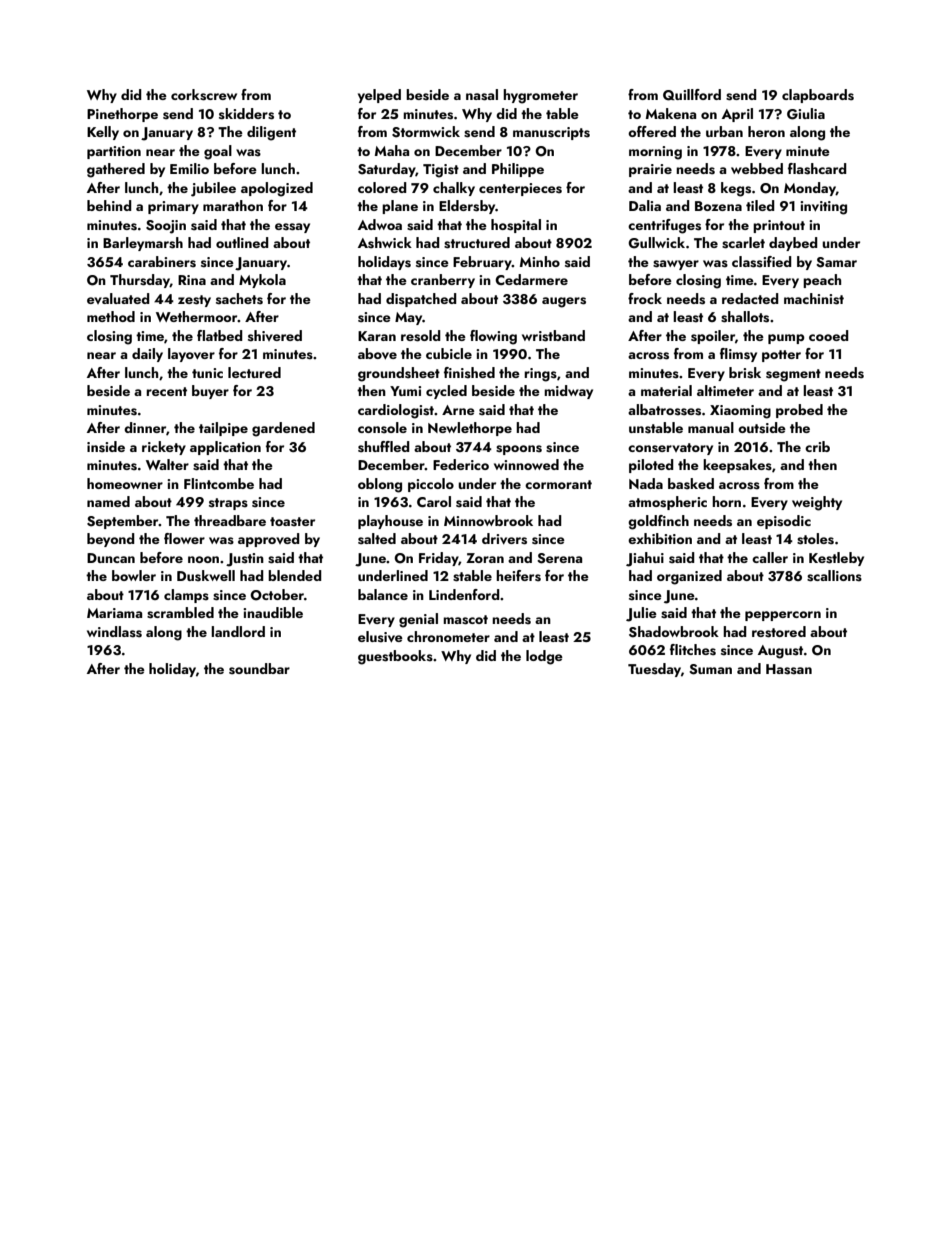 Image resolution: width=952 pixels, height=1233 pixels. What do you see at coordinates (259, 669) in the screenshot?
I see `soundbar` at bounding box center [259, 669].
